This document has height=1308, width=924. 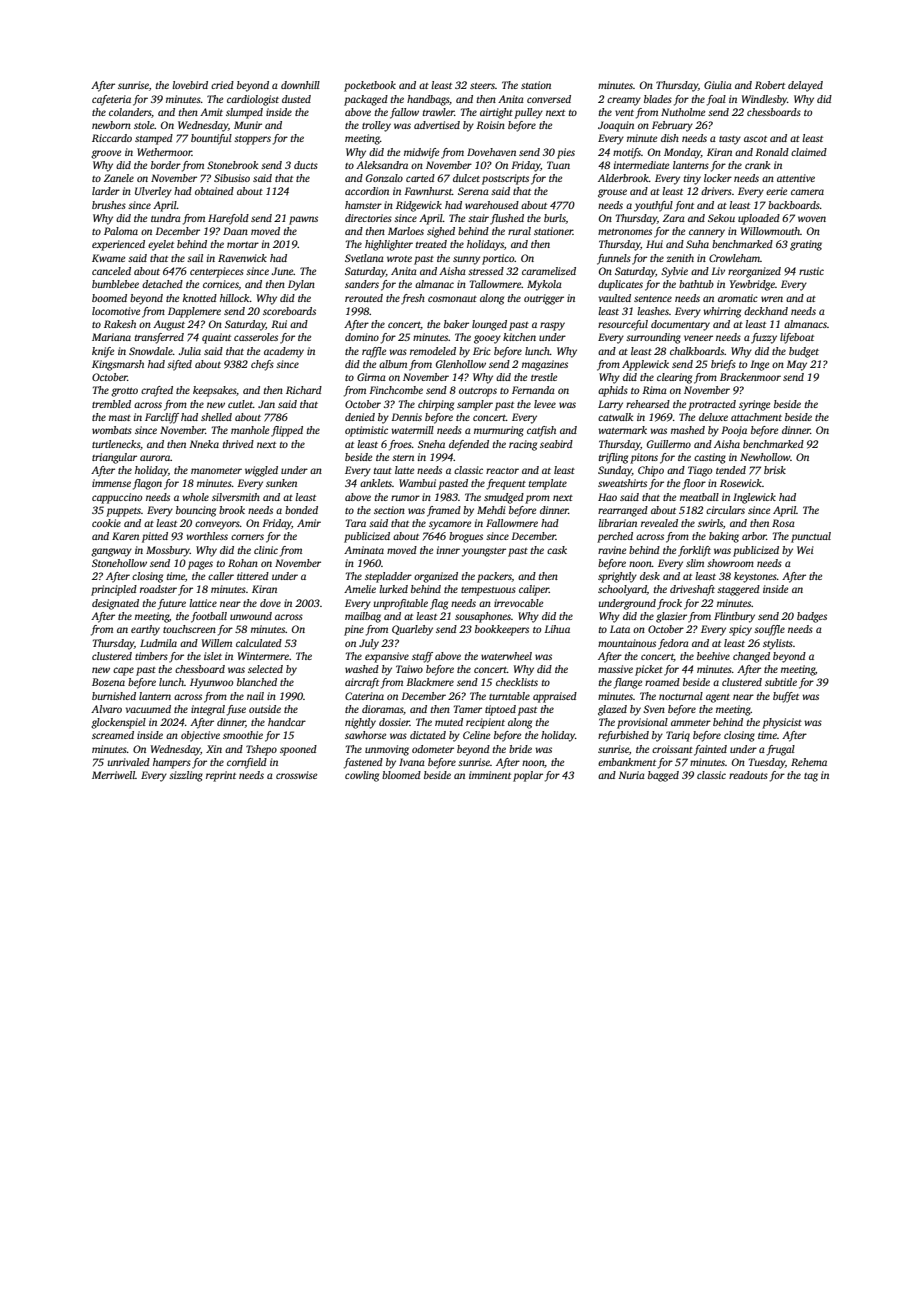 What do you see at coordinates (692, 179) in the document?
I see `tiny` at bounding box center [692, 179].
